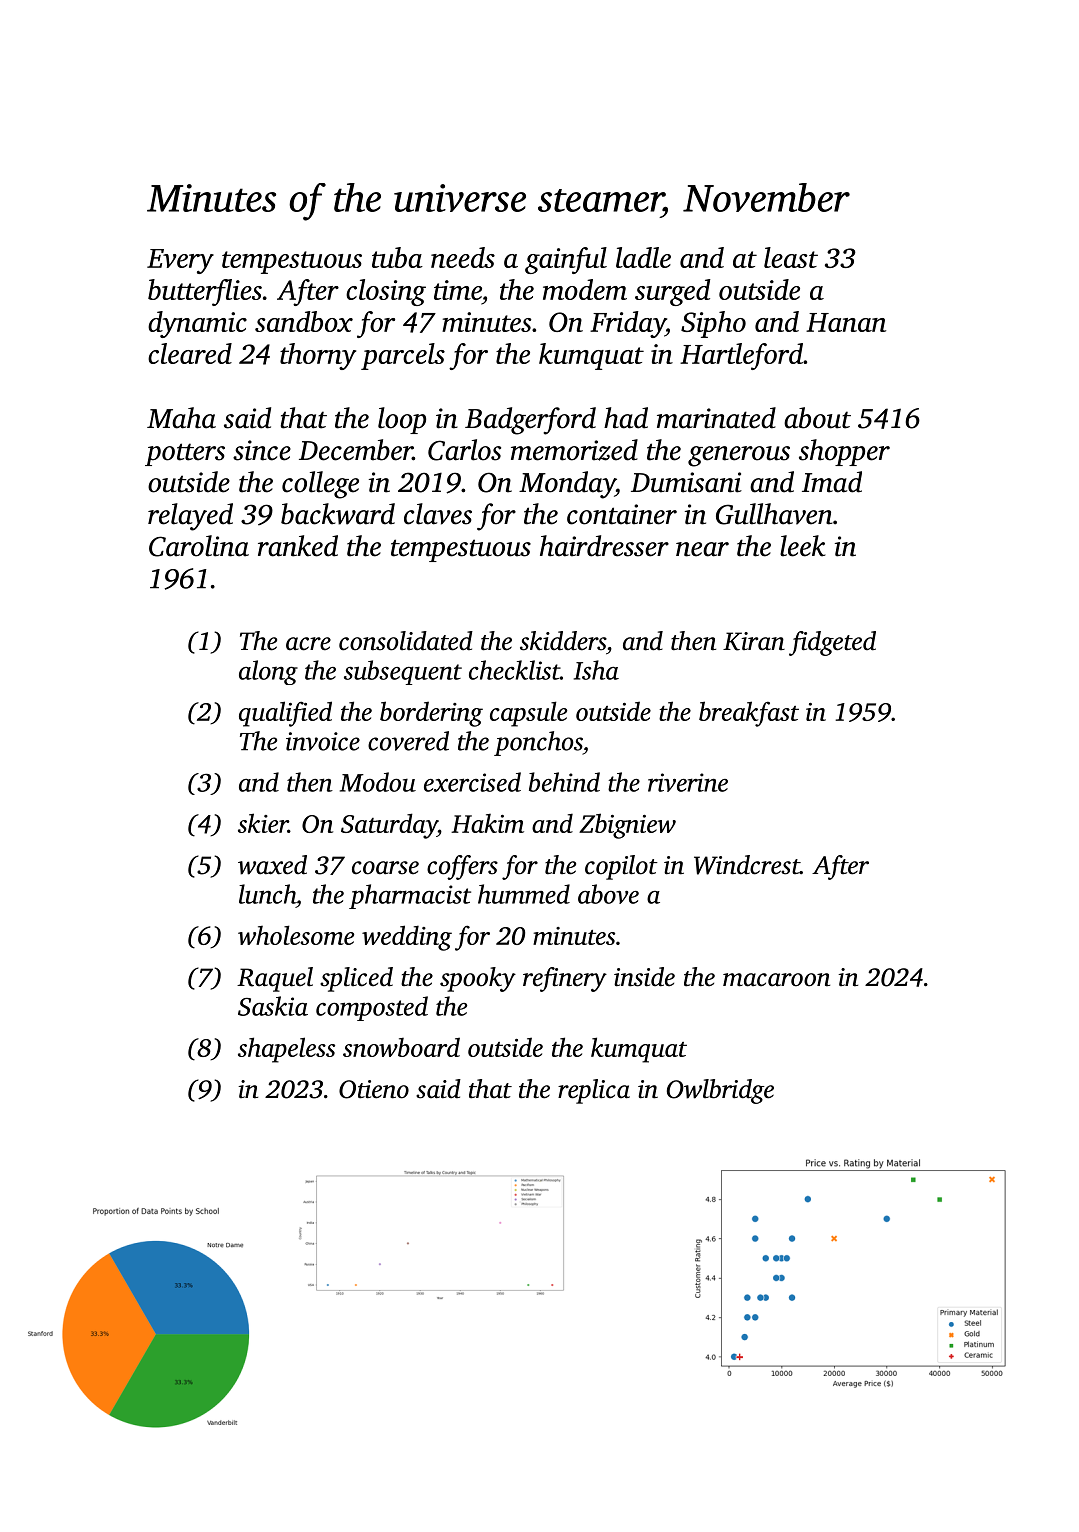  What do you see at coordinates (608, 894) in the screenshot?
I see `above` at bounding box center [608, 894].
